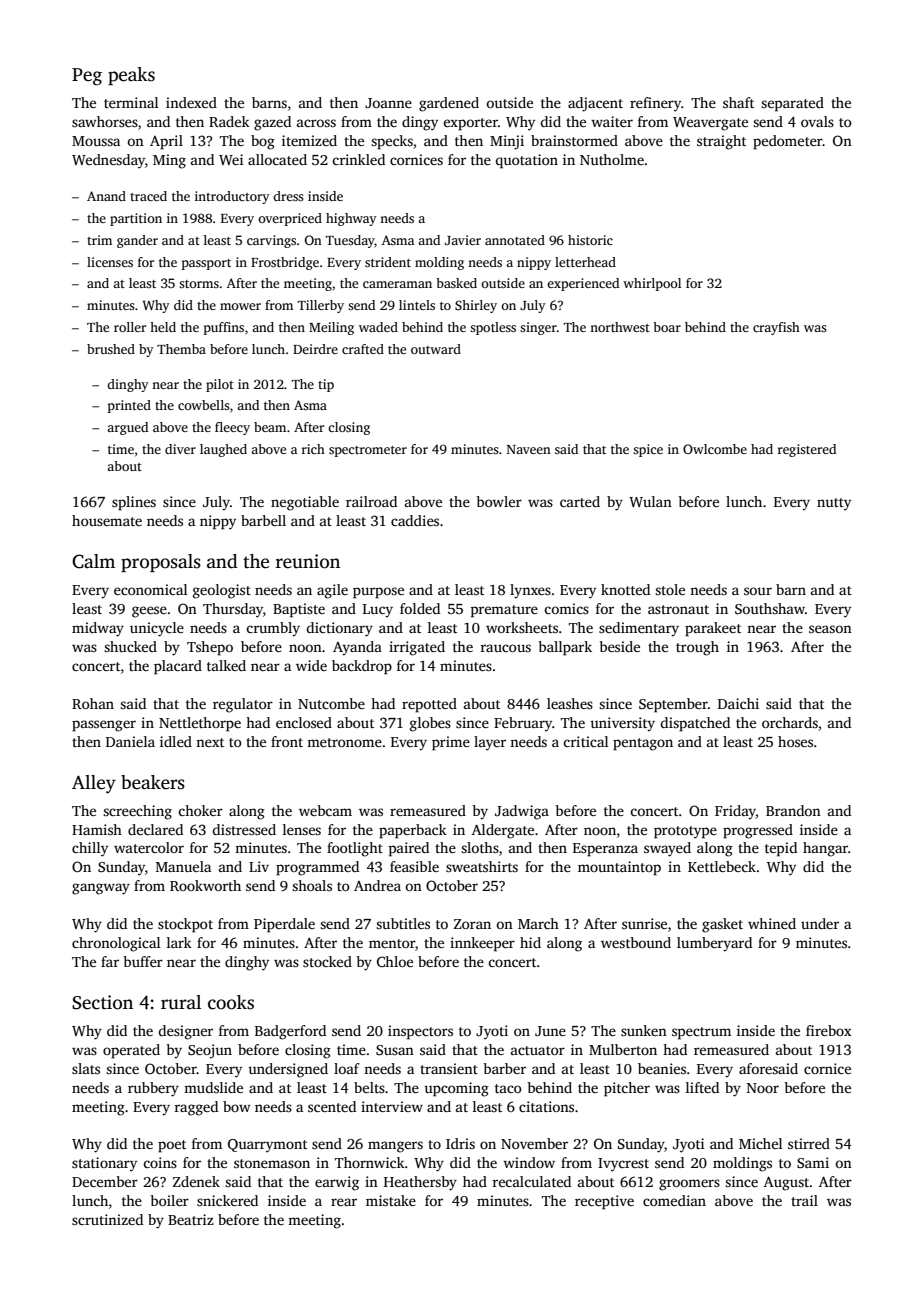 Image resolution: width=924 pixels, height=1308 pixels. Describe the element at coordinates (685, 832) in the screenshot. I see `prototype` at that location.
